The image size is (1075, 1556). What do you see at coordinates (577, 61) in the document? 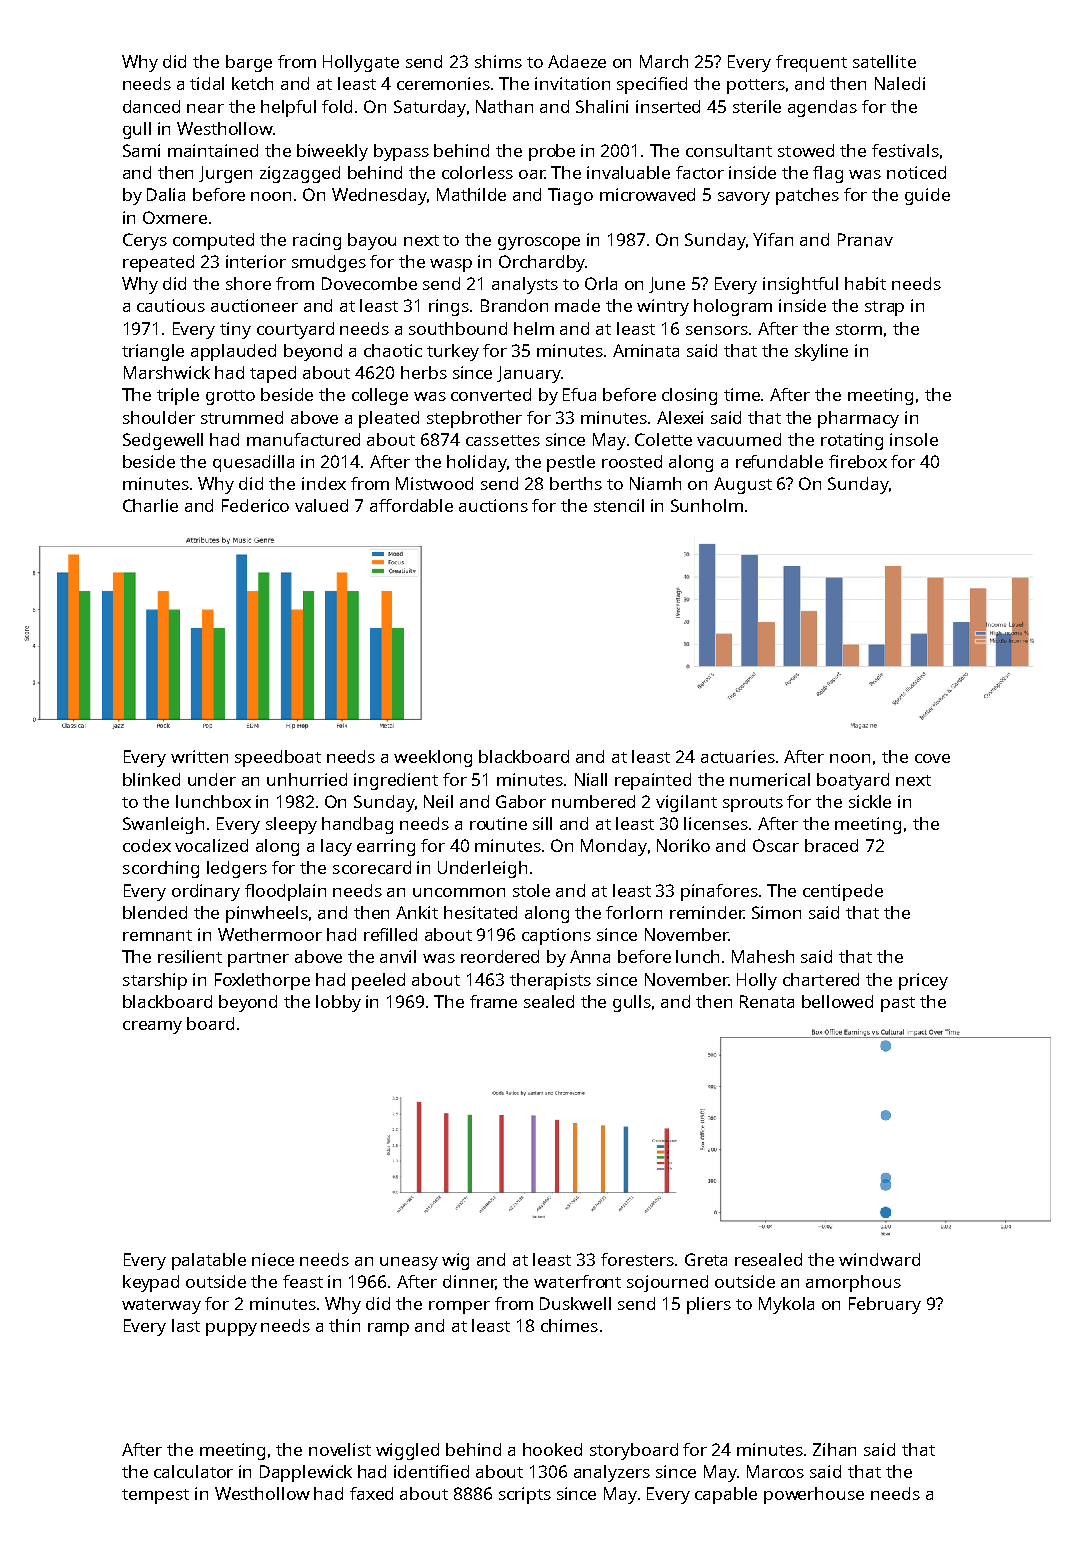
I see `Adaeze` at bounding box center [577, 61].
